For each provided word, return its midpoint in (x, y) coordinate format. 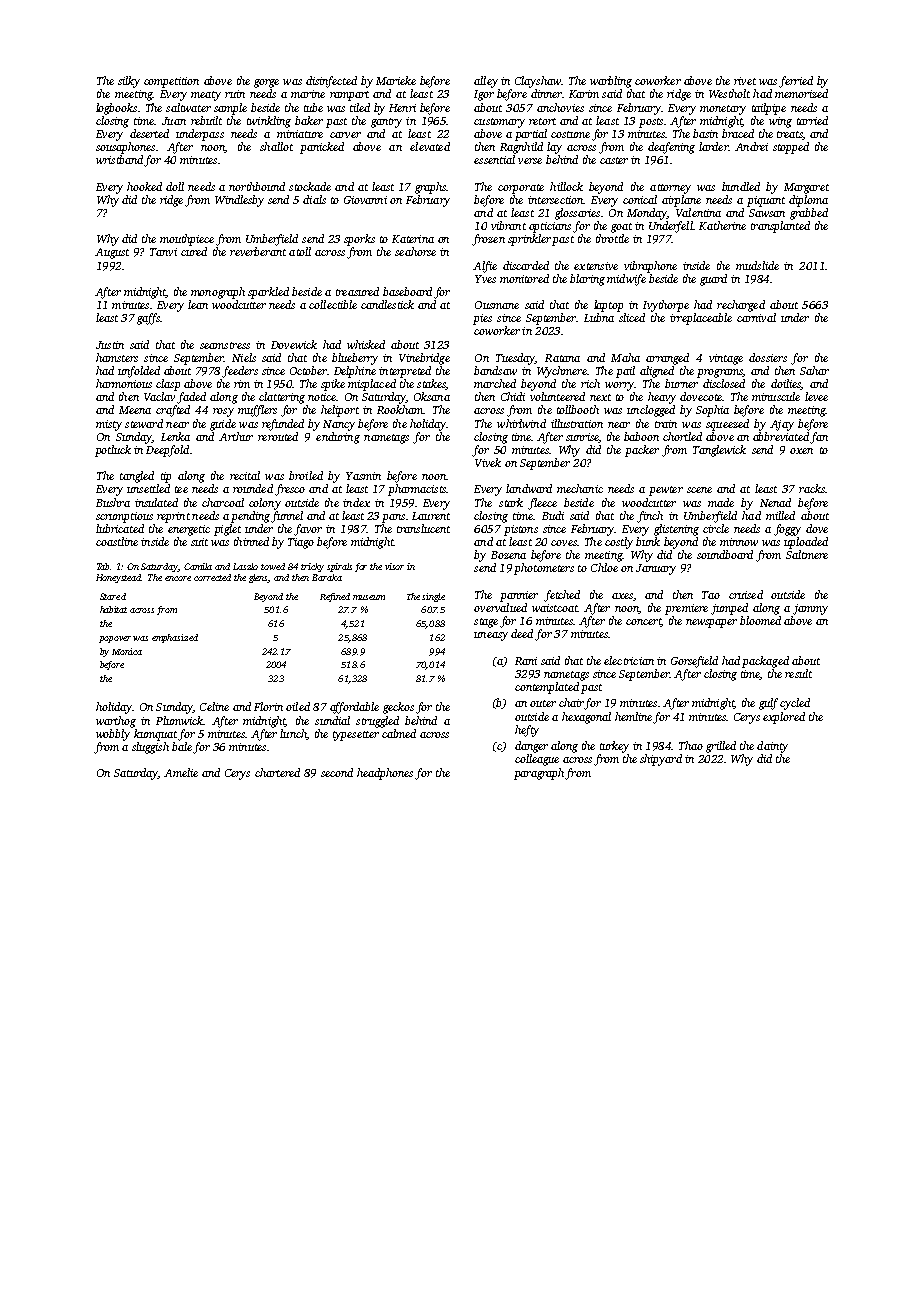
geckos (398, 708)
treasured (357, 291)
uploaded (806, 543)
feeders (240, 372)
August (112, 253)
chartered (277, 772)
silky (129, 82)
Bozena (508, 555)
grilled (721, 747)
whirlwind (521, 423)
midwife (626, 280)
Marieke (396, 80)
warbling (611, 82)
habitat (113, 609)
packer (642, 451)
